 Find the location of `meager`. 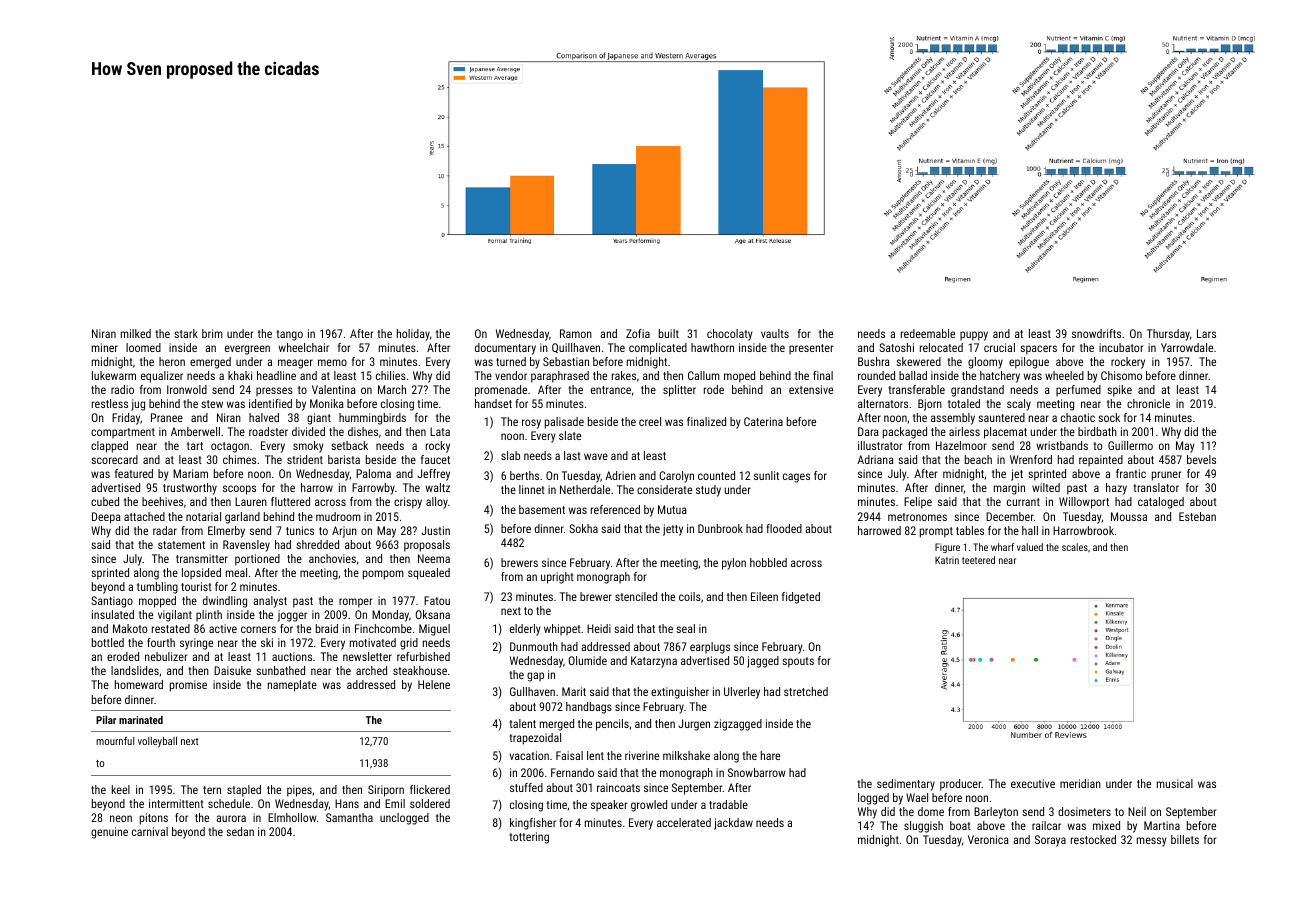

meager is located at coordinates (295, 364).
